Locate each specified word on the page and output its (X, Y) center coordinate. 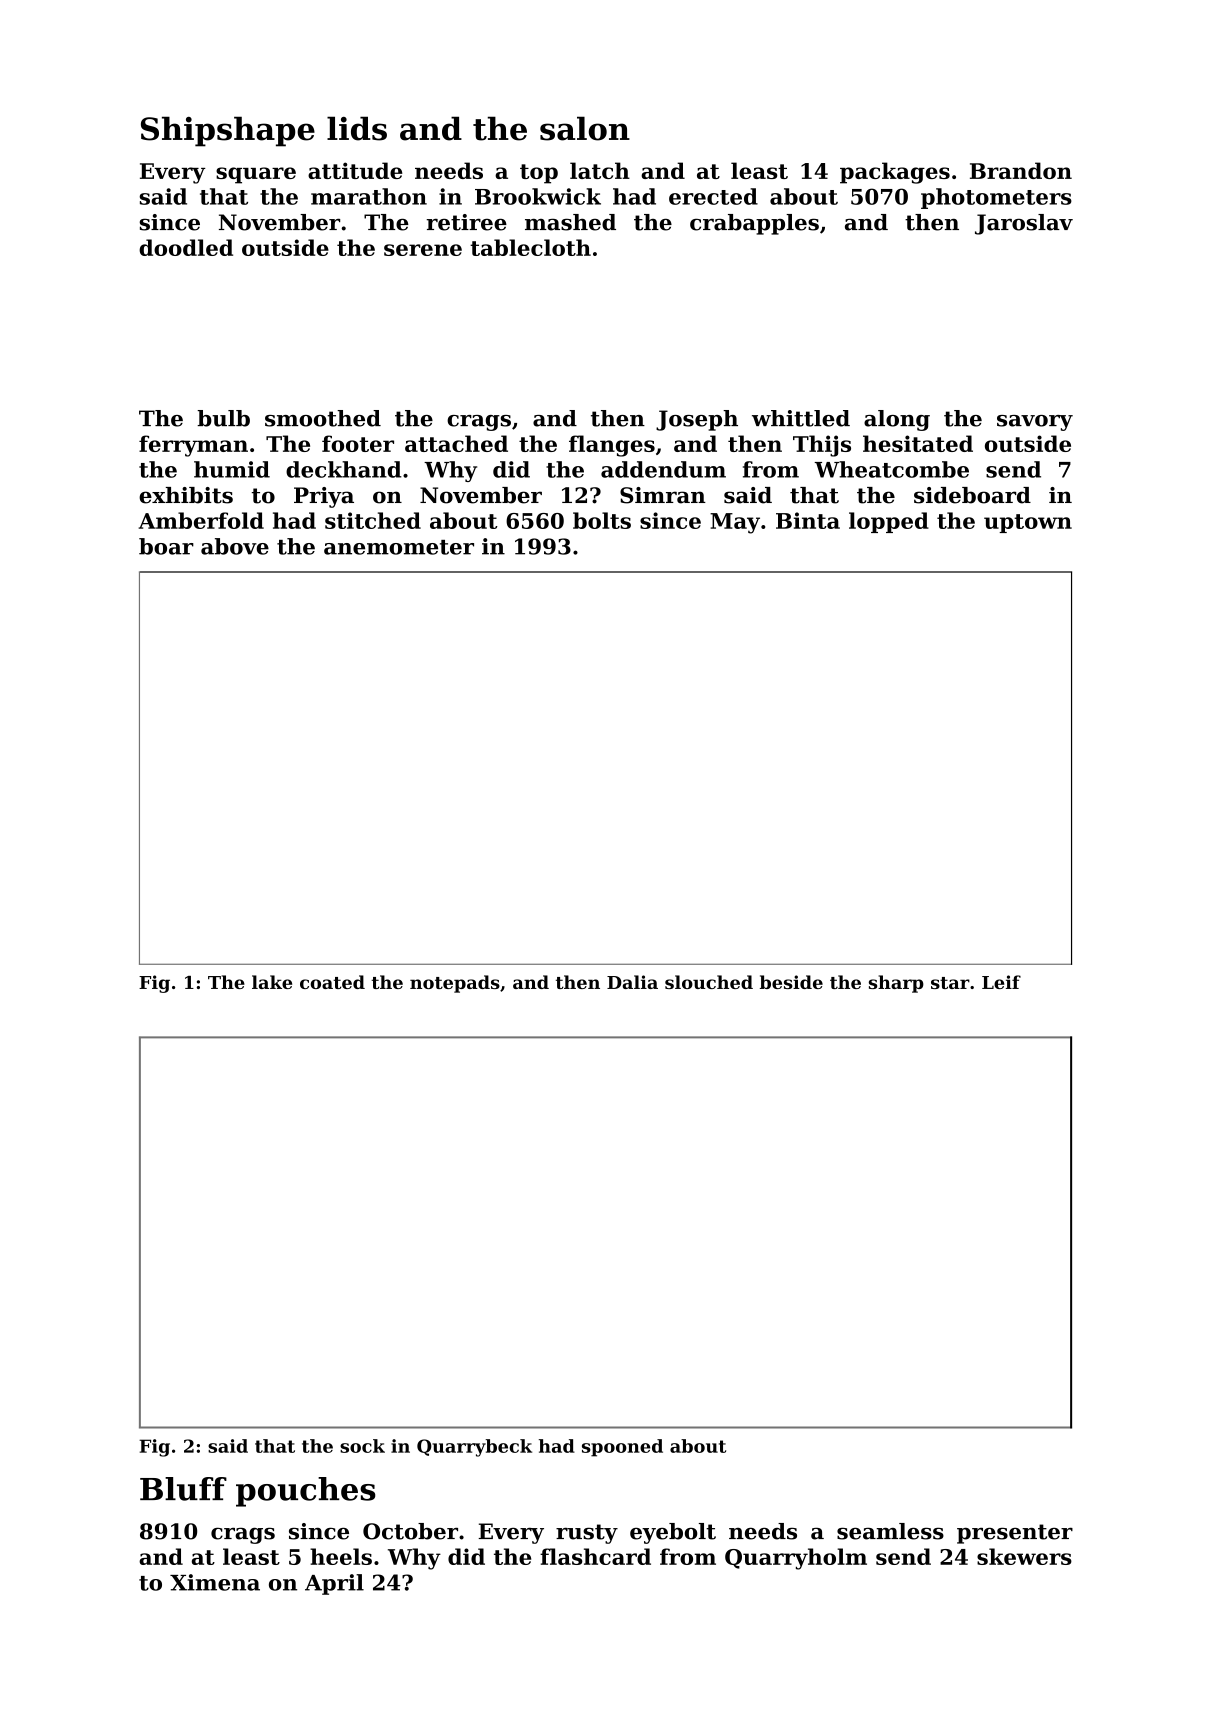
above (235, 546)
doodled (186, 247)
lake (272, 982)
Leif (1001, 982)
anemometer (399, 547)
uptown (1028, 523)
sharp (896, 984)
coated (332, 982)
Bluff (183, 1489)
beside (791, 982)
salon (585, 128)
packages (895, 173)
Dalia (632, 982)
